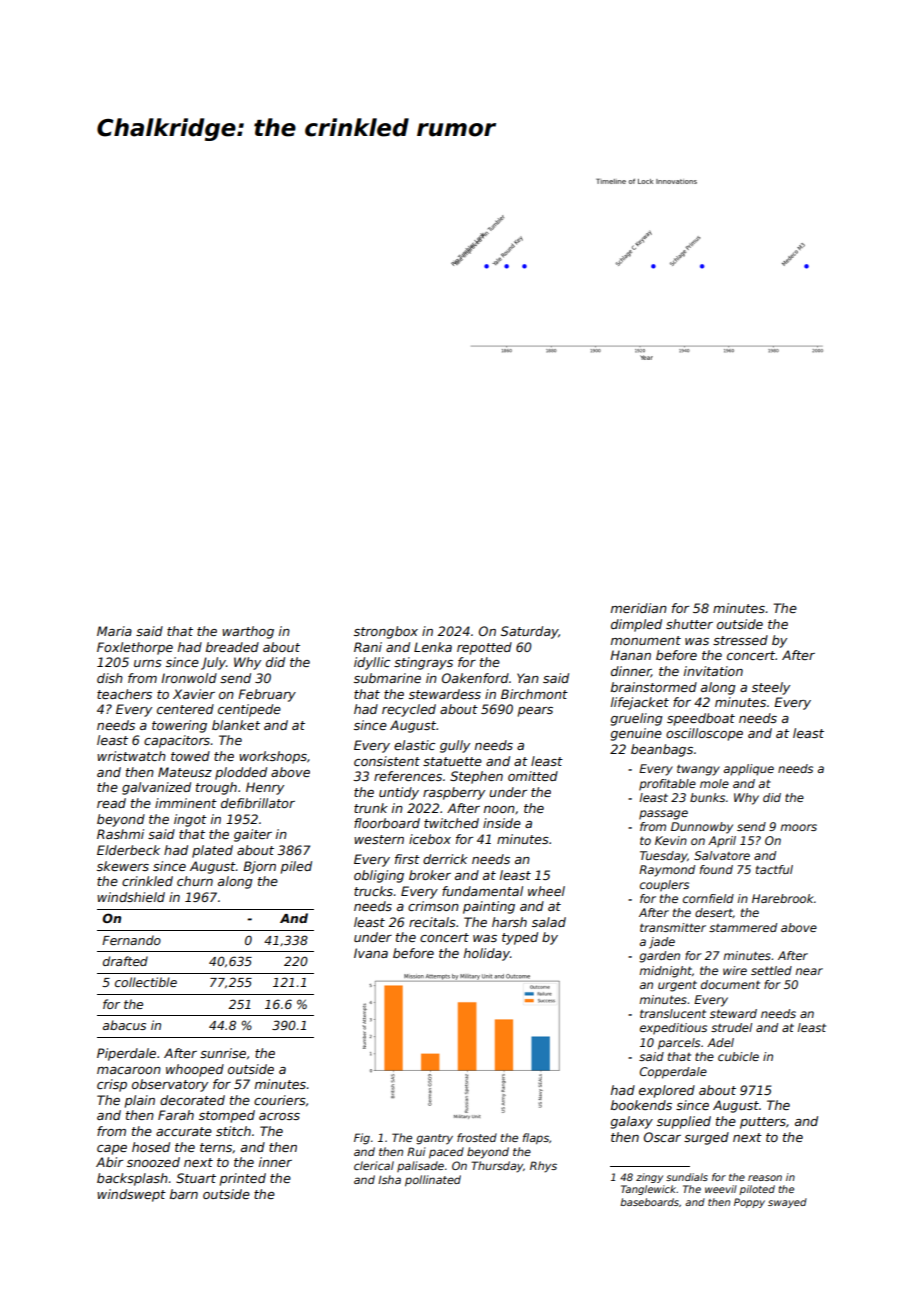 This image has height=1308, width=924. What do you see at coordinates (236, 725) in the image?
I see `blanket` at bounding box center [236, 725].
